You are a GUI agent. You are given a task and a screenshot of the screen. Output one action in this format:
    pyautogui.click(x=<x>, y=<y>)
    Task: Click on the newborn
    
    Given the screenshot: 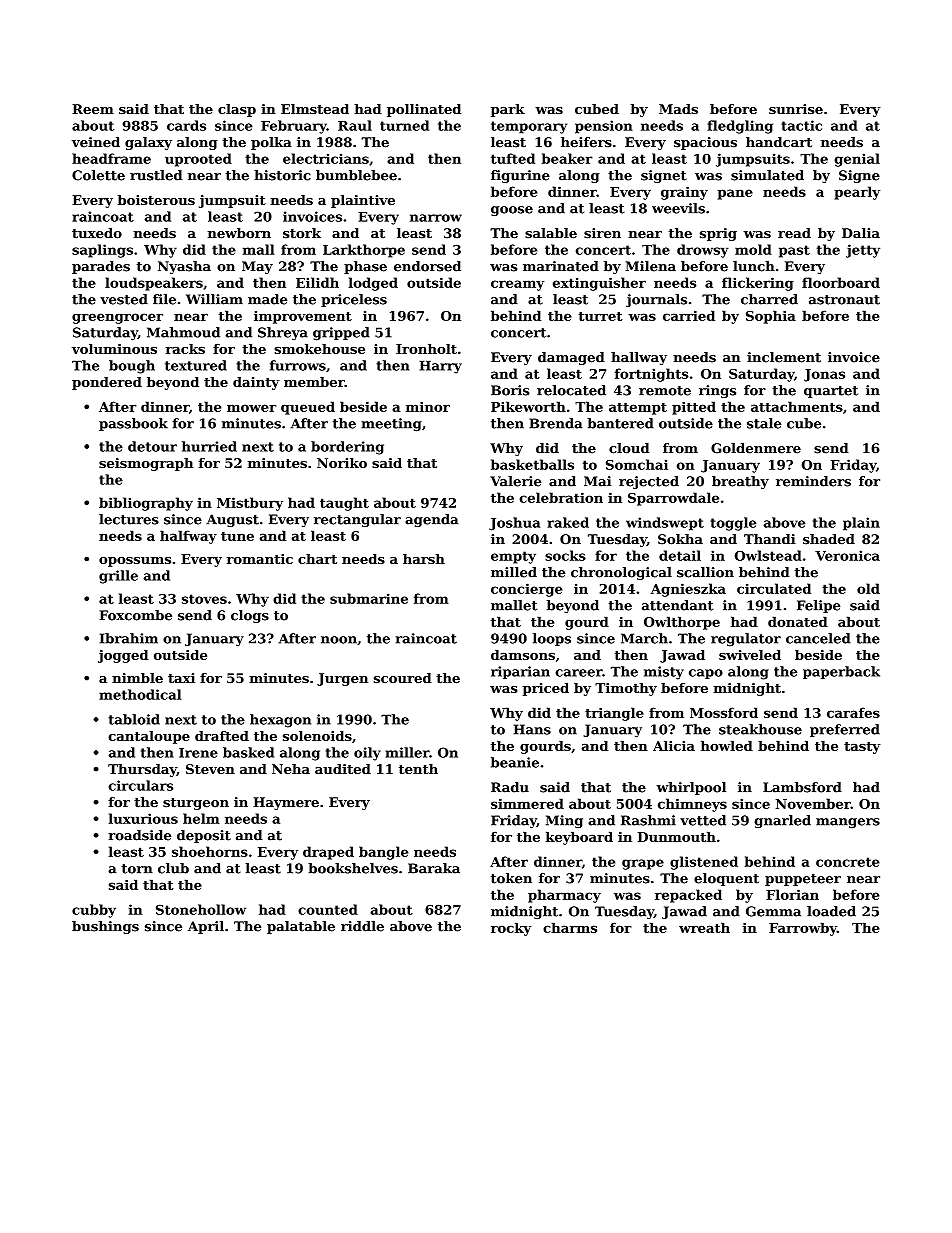 What is the action you would take?
    pyautogui.click(x=239, y=233)
